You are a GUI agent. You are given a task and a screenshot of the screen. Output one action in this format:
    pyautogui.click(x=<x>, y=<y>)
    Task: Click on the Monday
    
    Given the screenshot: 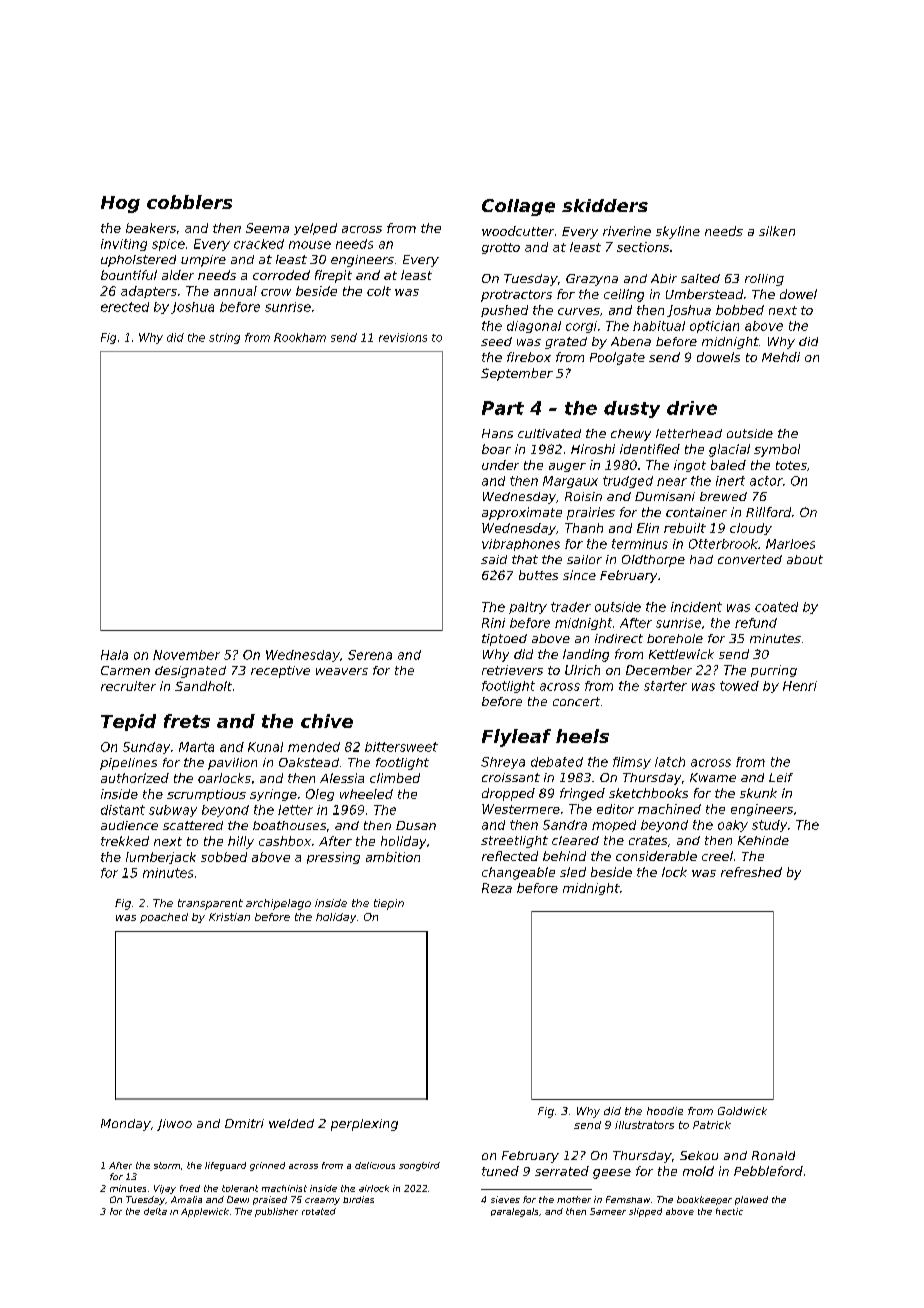 What is the action you would take?
    pyautogui.click(x=126, y=1125)
